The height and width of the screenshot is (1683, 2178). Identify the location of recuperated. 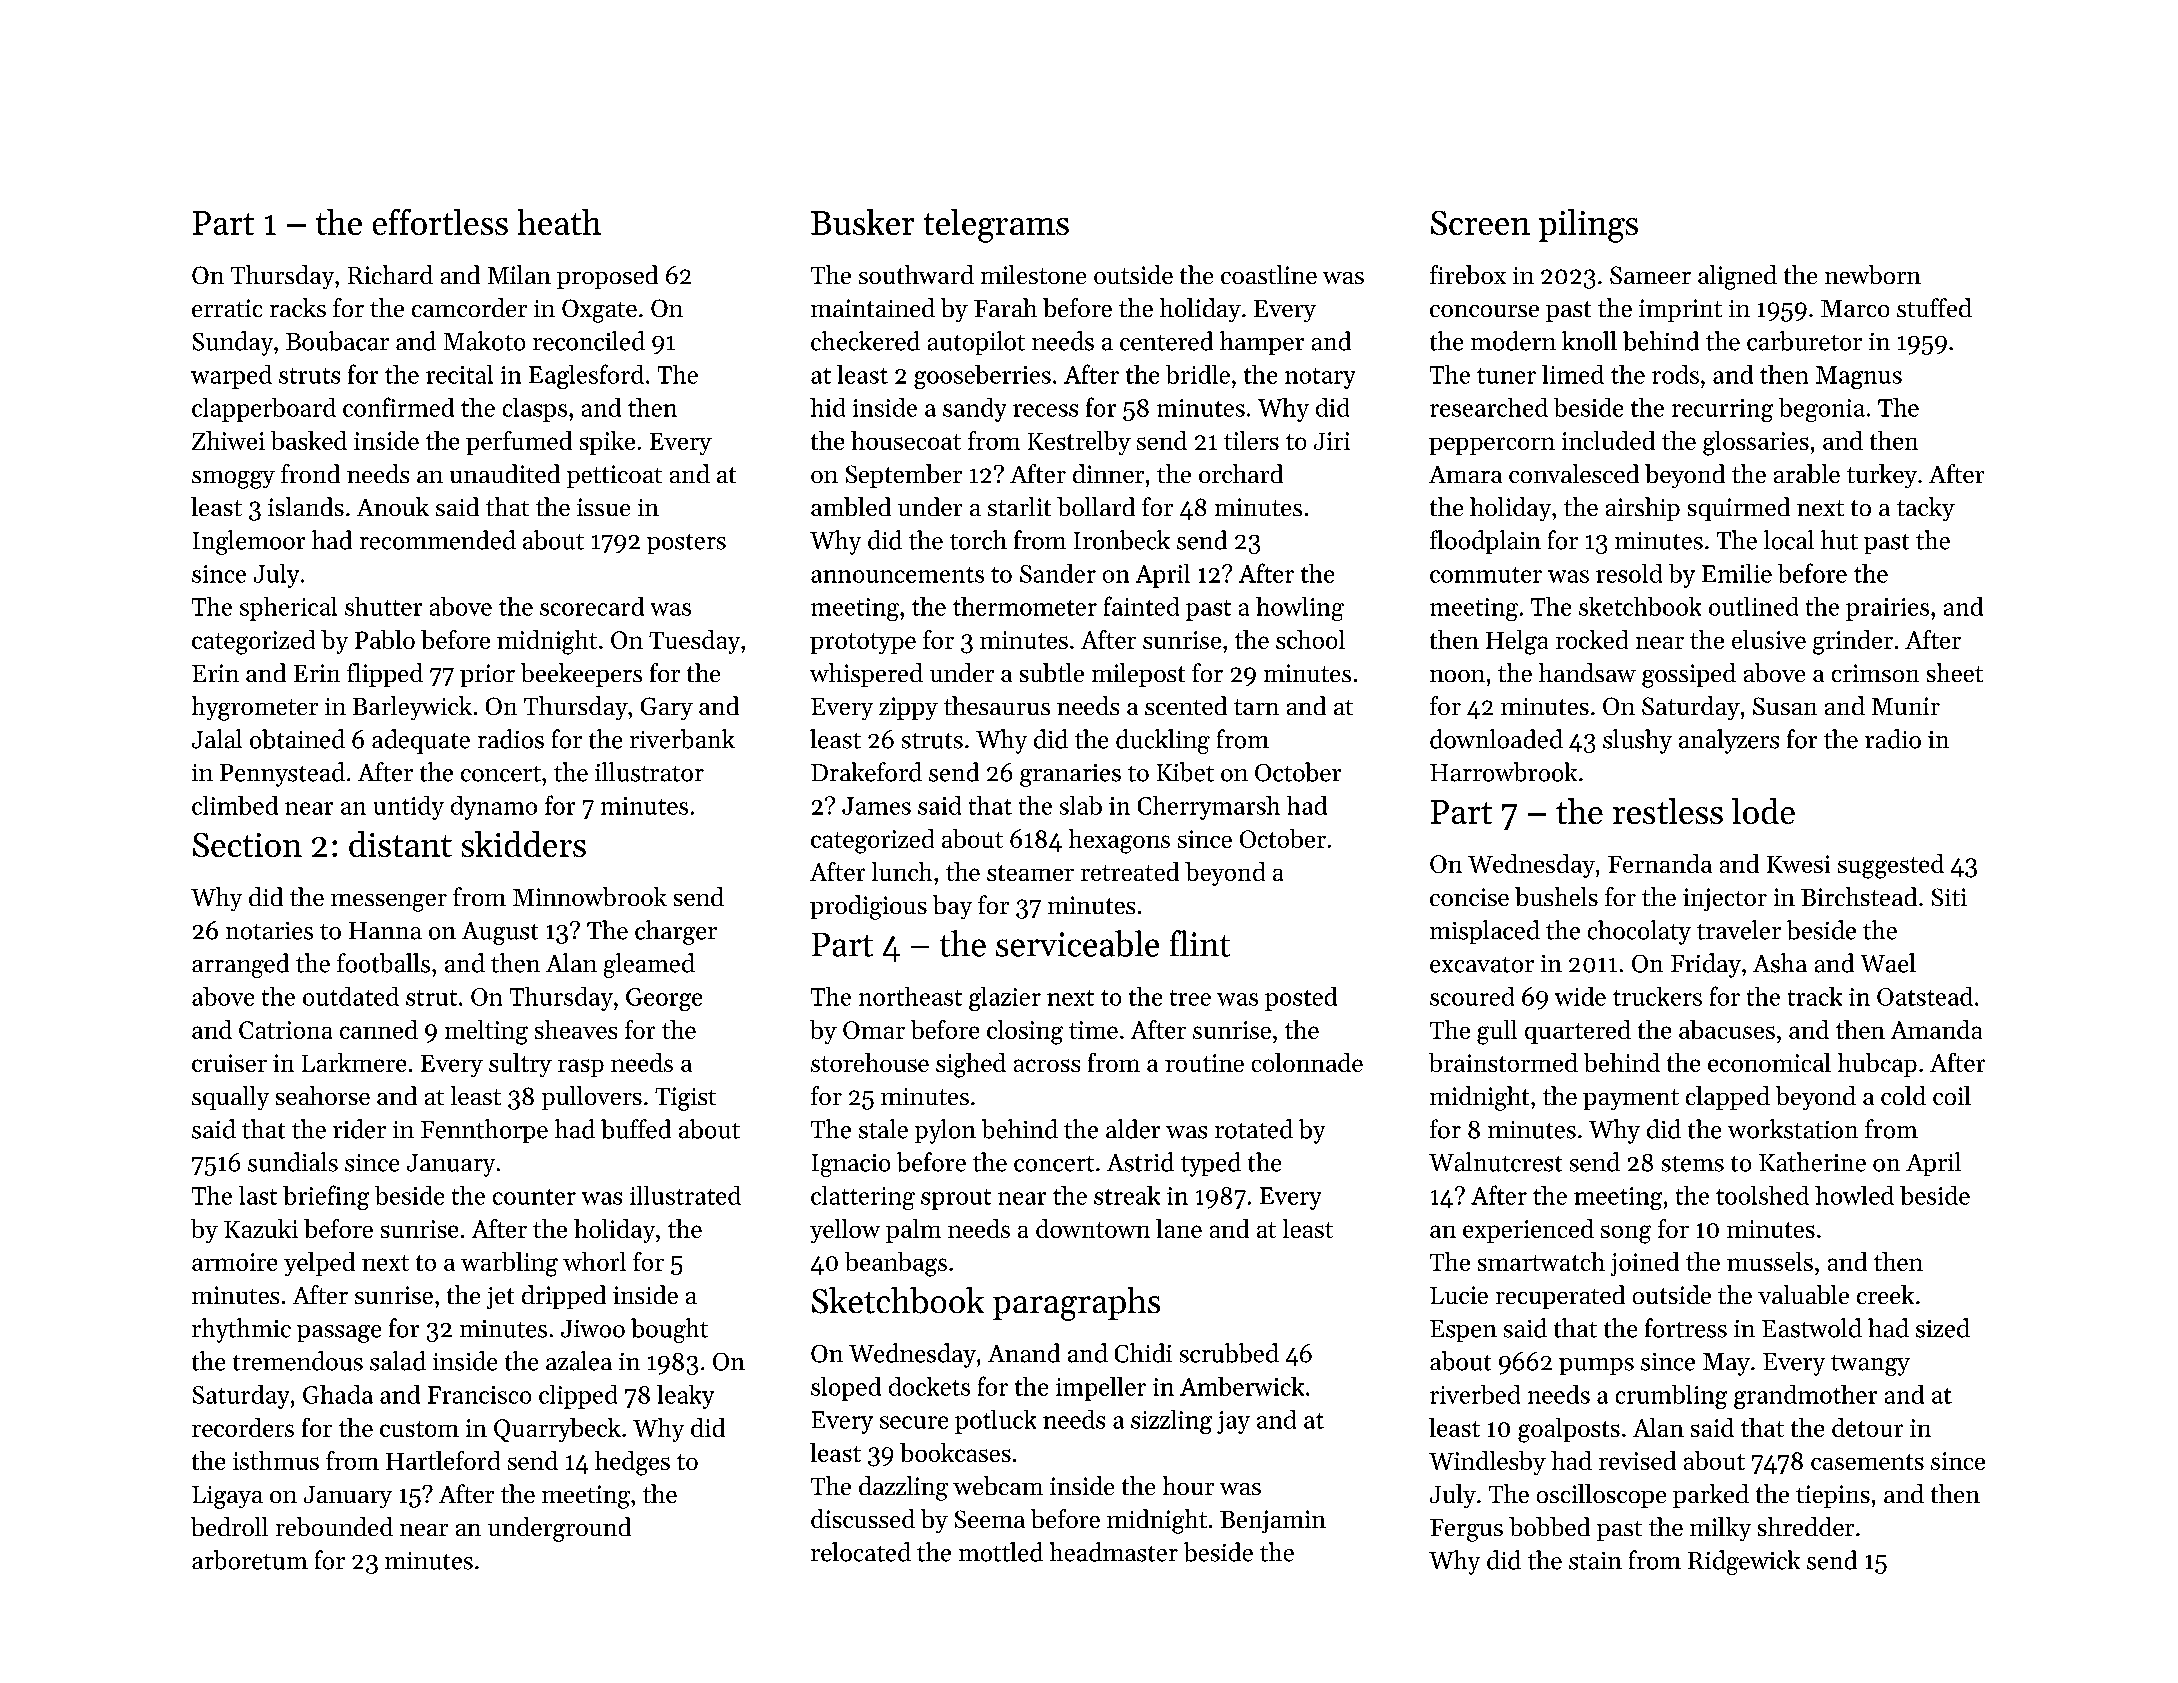
(1560, 1297).
